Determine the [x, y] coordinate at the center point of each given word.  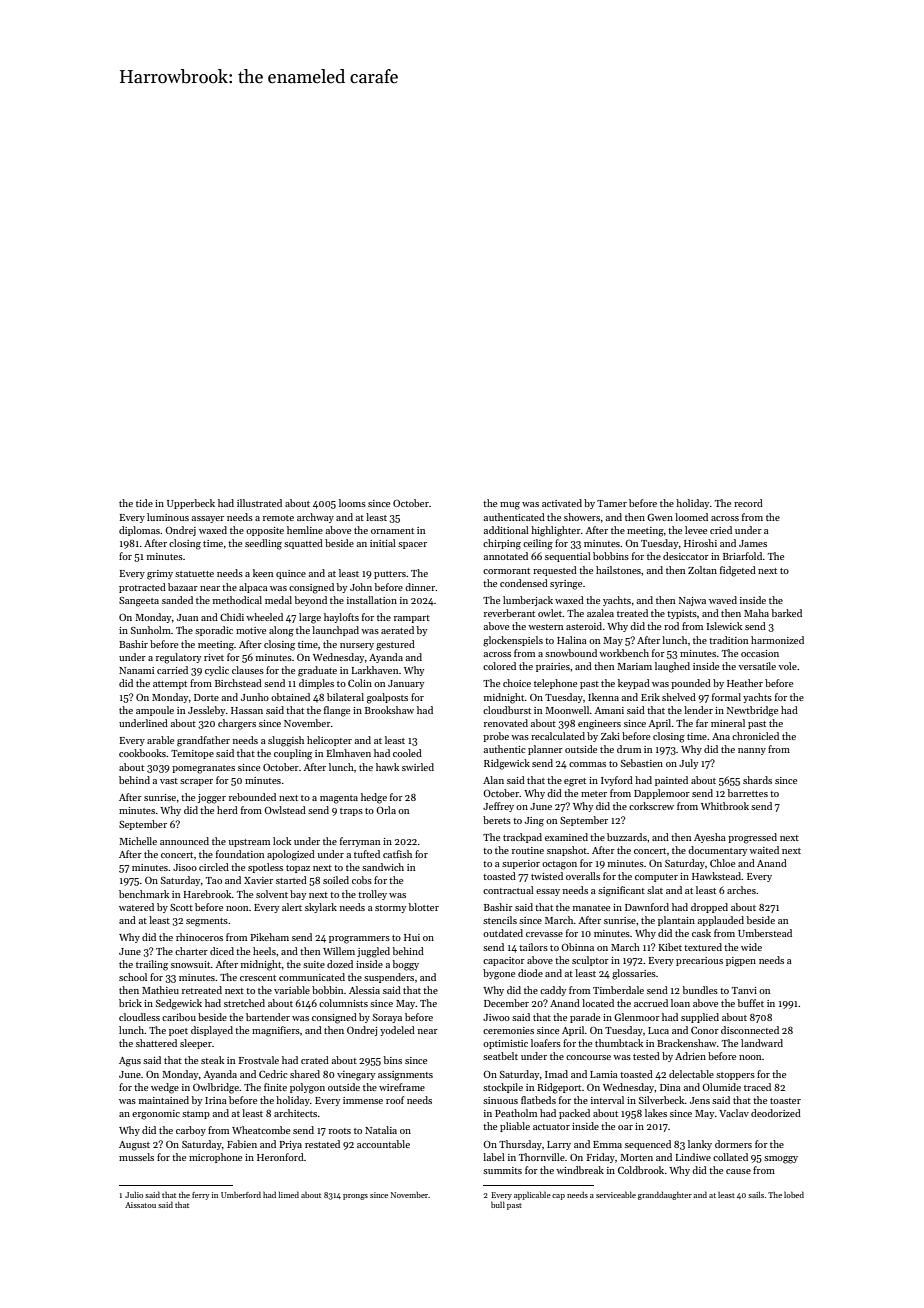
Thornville [542, 1157]
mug [510, 506]
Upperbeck [191, 504]
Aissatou [140, 1205]
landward [762, 1043]
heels [264, 951]
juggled [373, 952]
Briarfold [742, 556]
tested [646, 1056]
